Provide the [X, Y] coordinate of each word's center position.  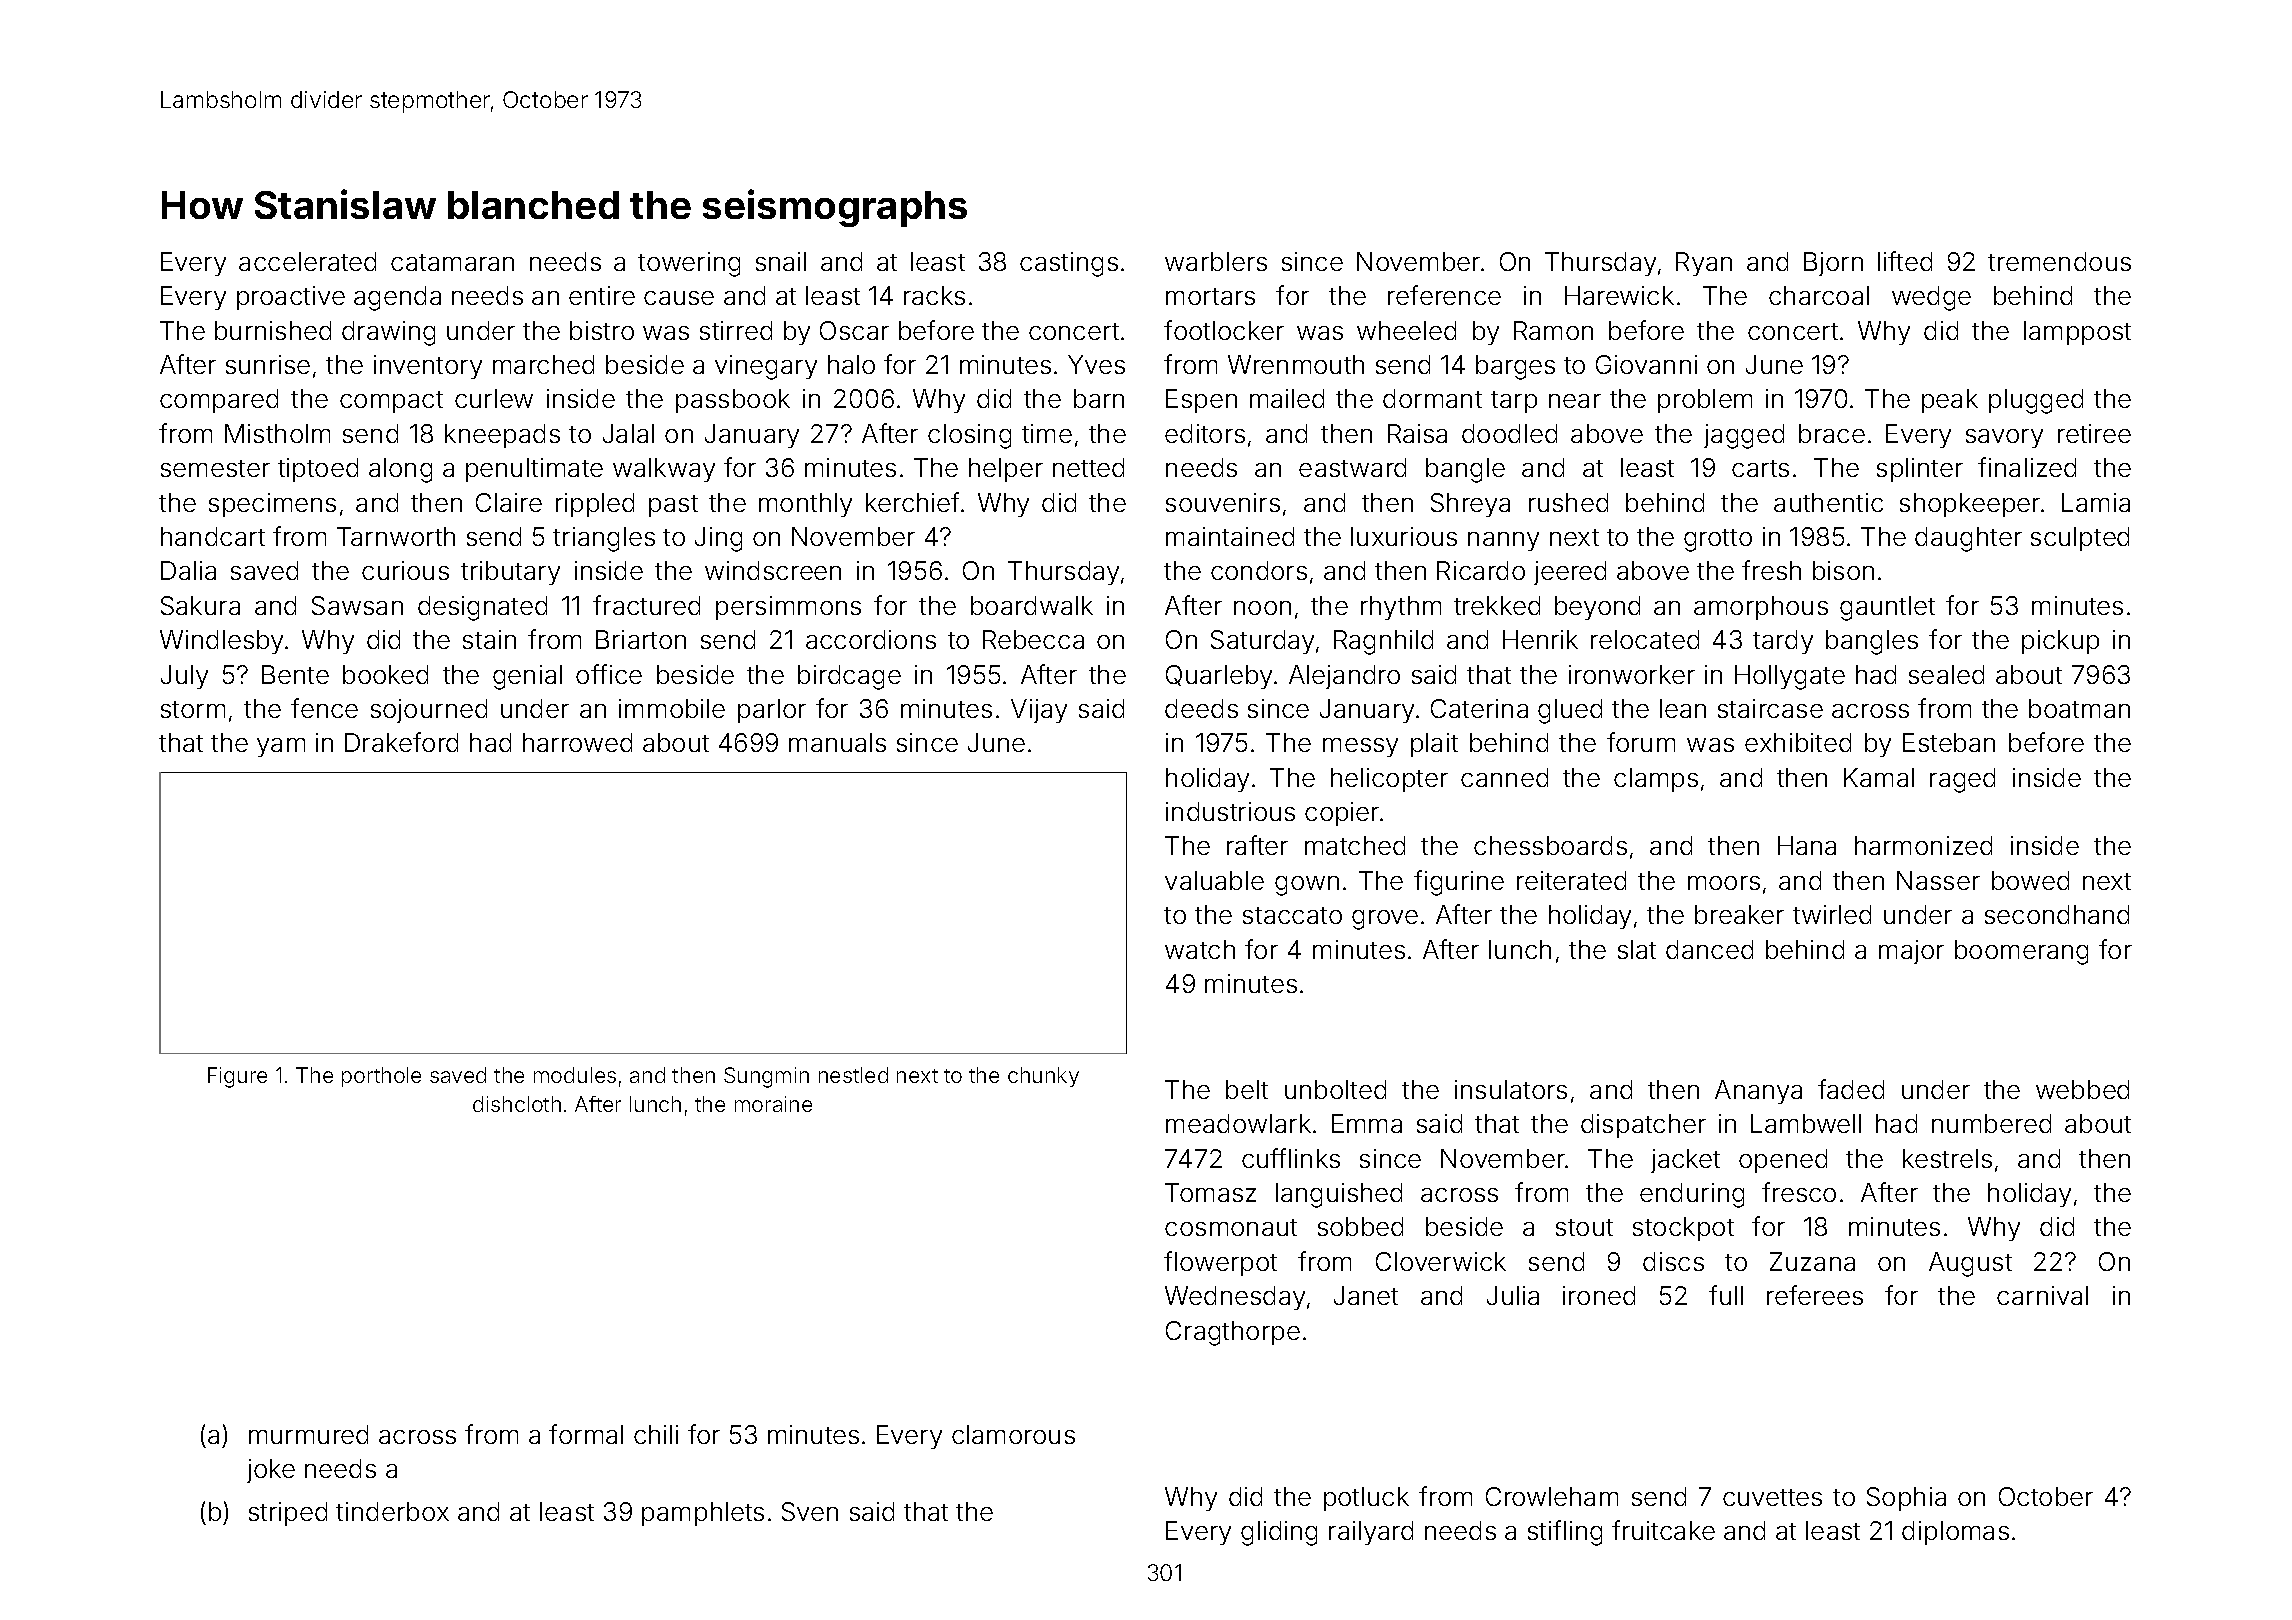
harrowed [577, 742]
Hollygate [1790, 677]
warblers [1216, 261]
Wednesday [1235, 1298]
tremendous [2059, 261]
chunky [1043, 1077]
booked [385, 674]
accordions [871, 639]
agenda [397, 298]
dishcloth [517, 1104]
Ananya [1758, 1092]
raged [1962, 780]
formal [586, 1434]
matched [1355, 845]
